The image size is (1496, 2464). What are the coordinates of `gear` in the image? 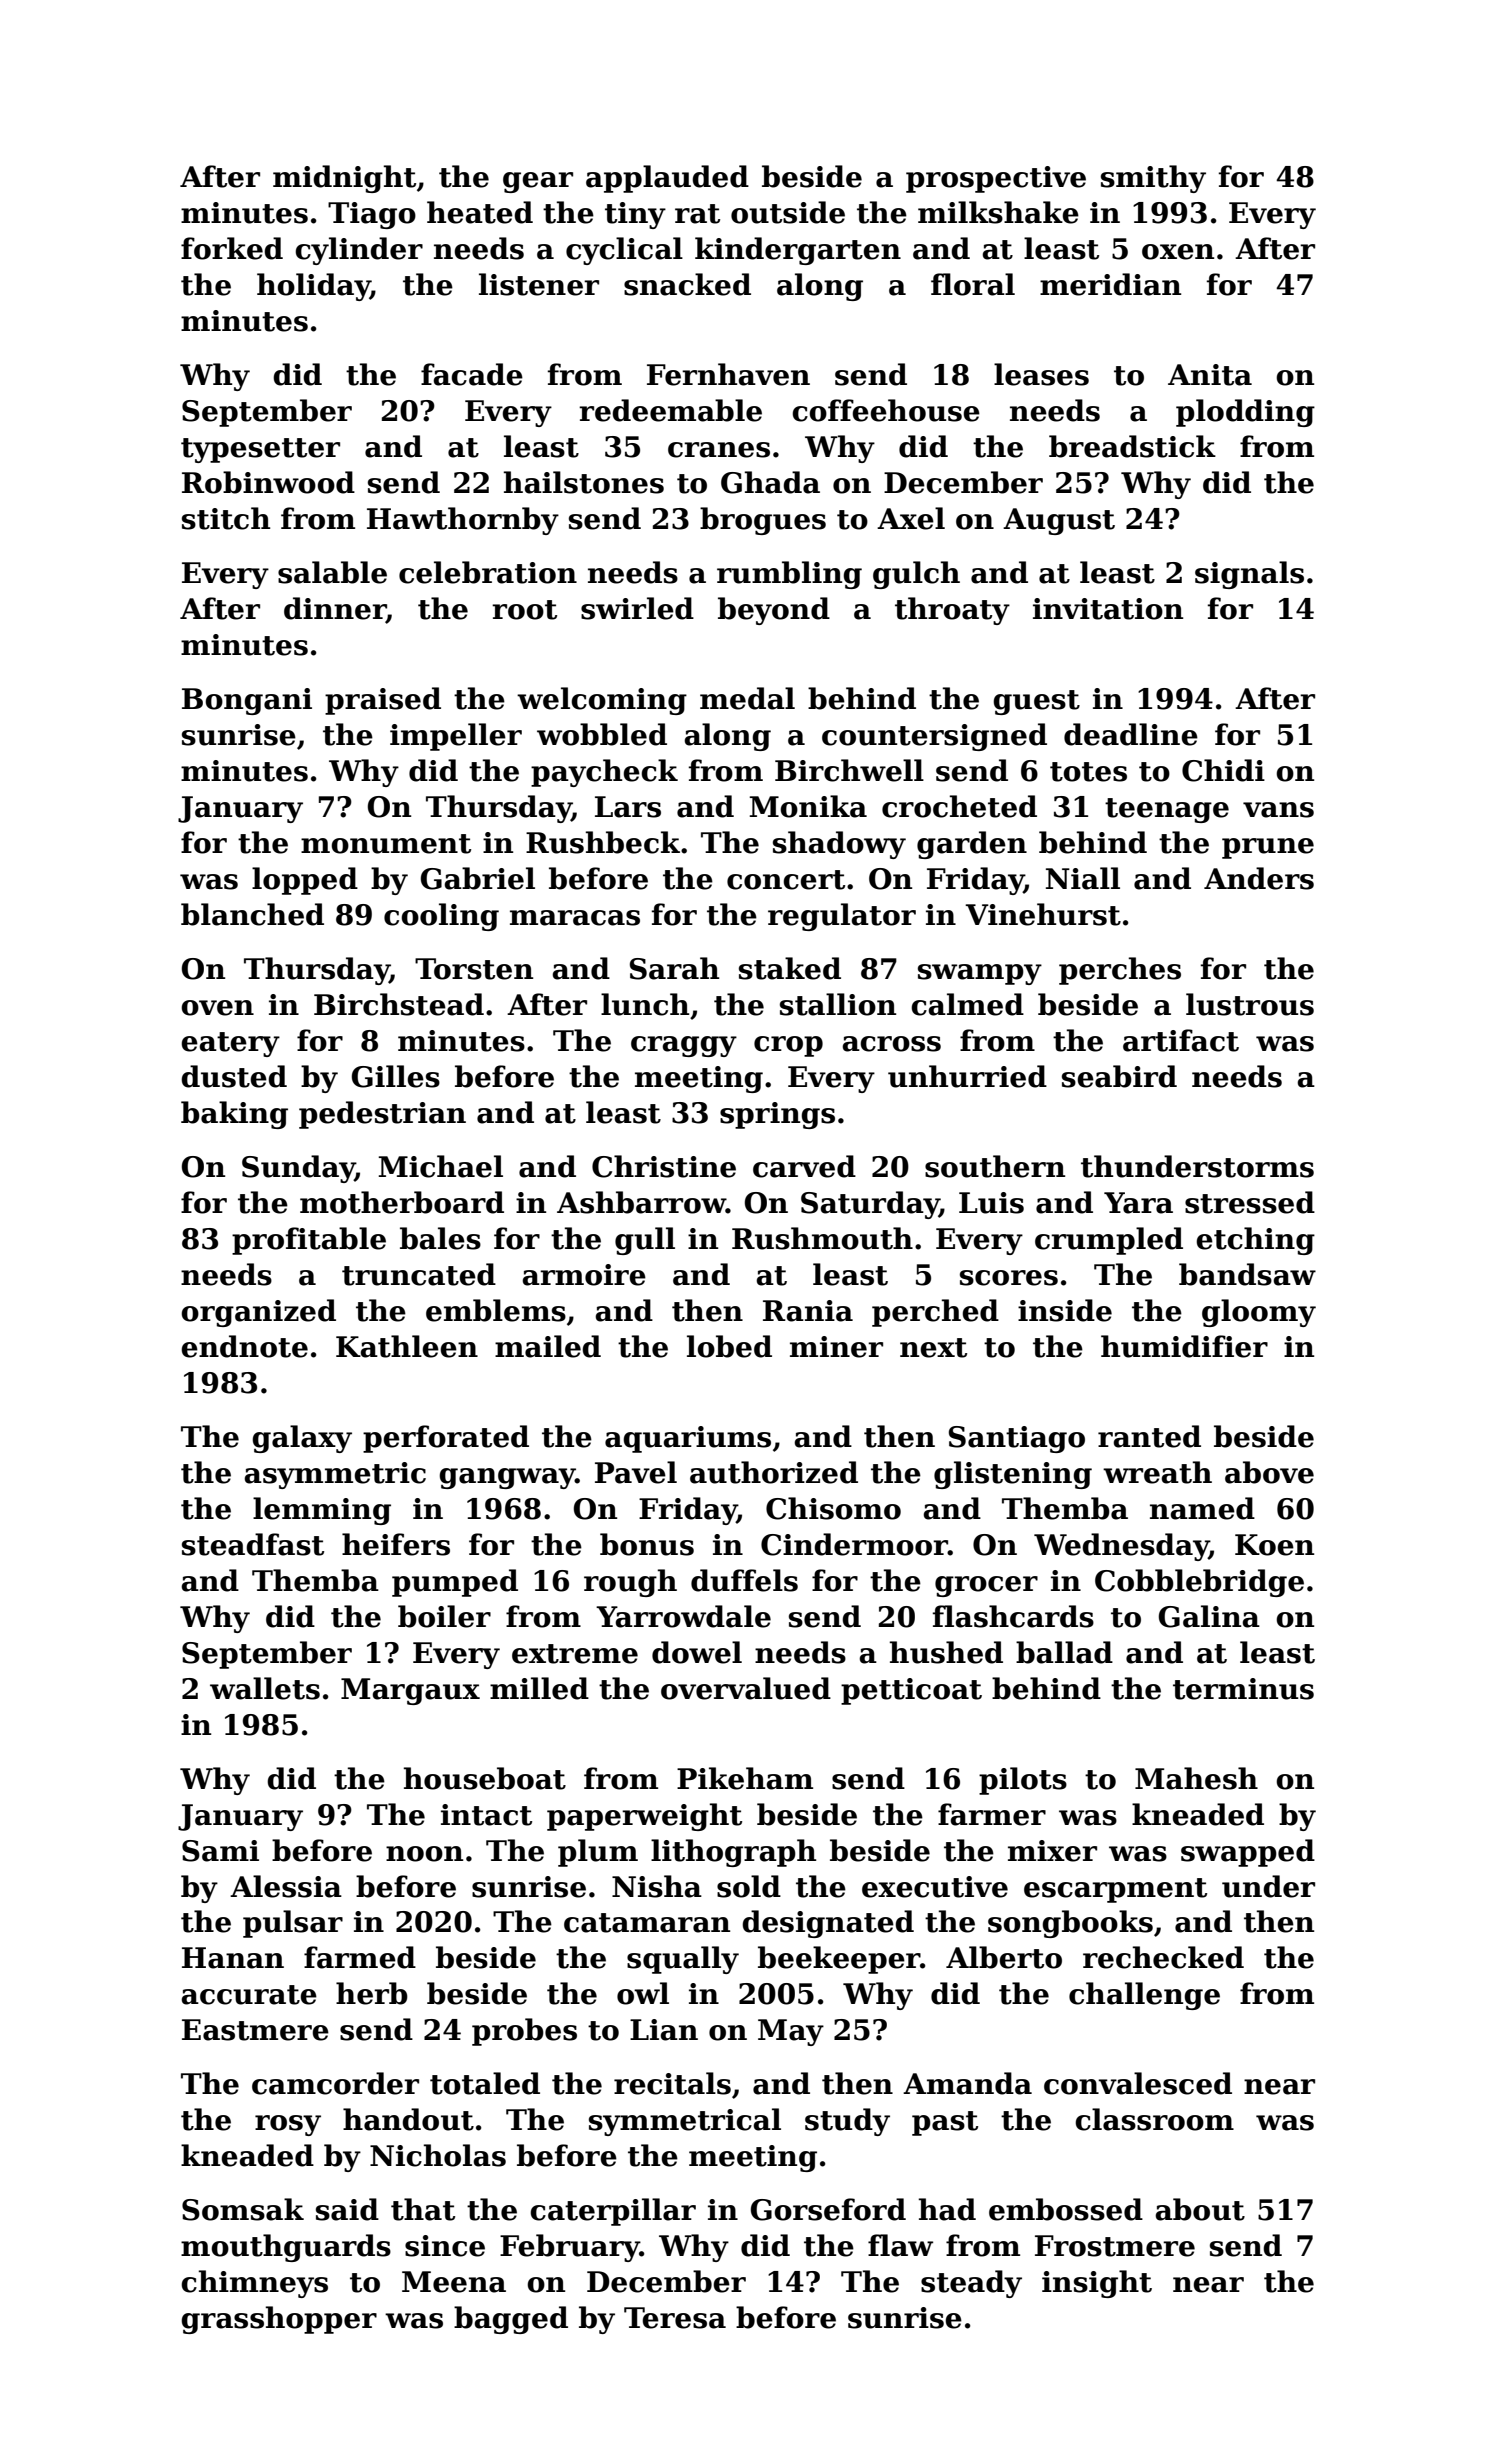 It's located at (538, 182).
